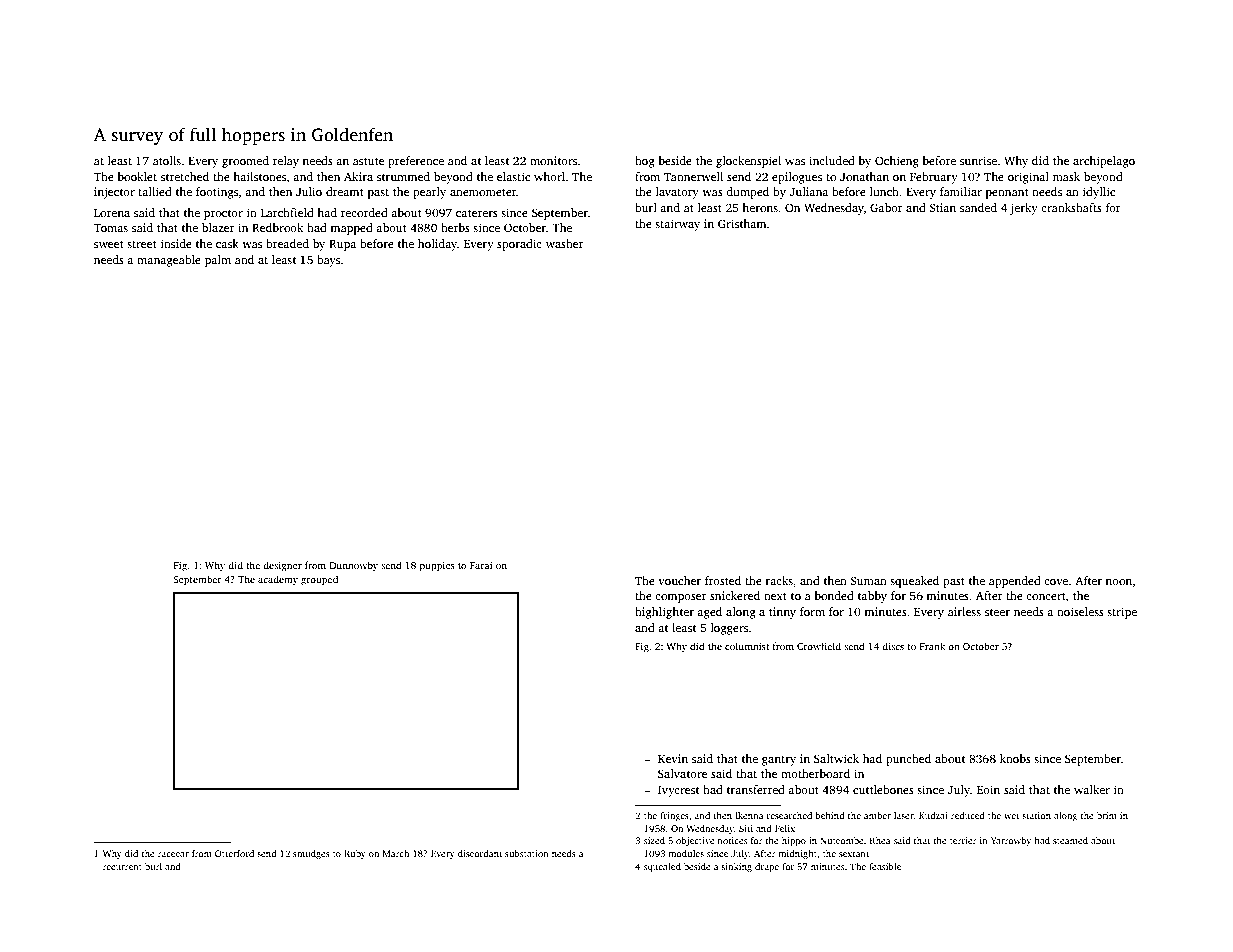 This image has height=952, width=1233. I want to click on Suman, so click(868, 581).
